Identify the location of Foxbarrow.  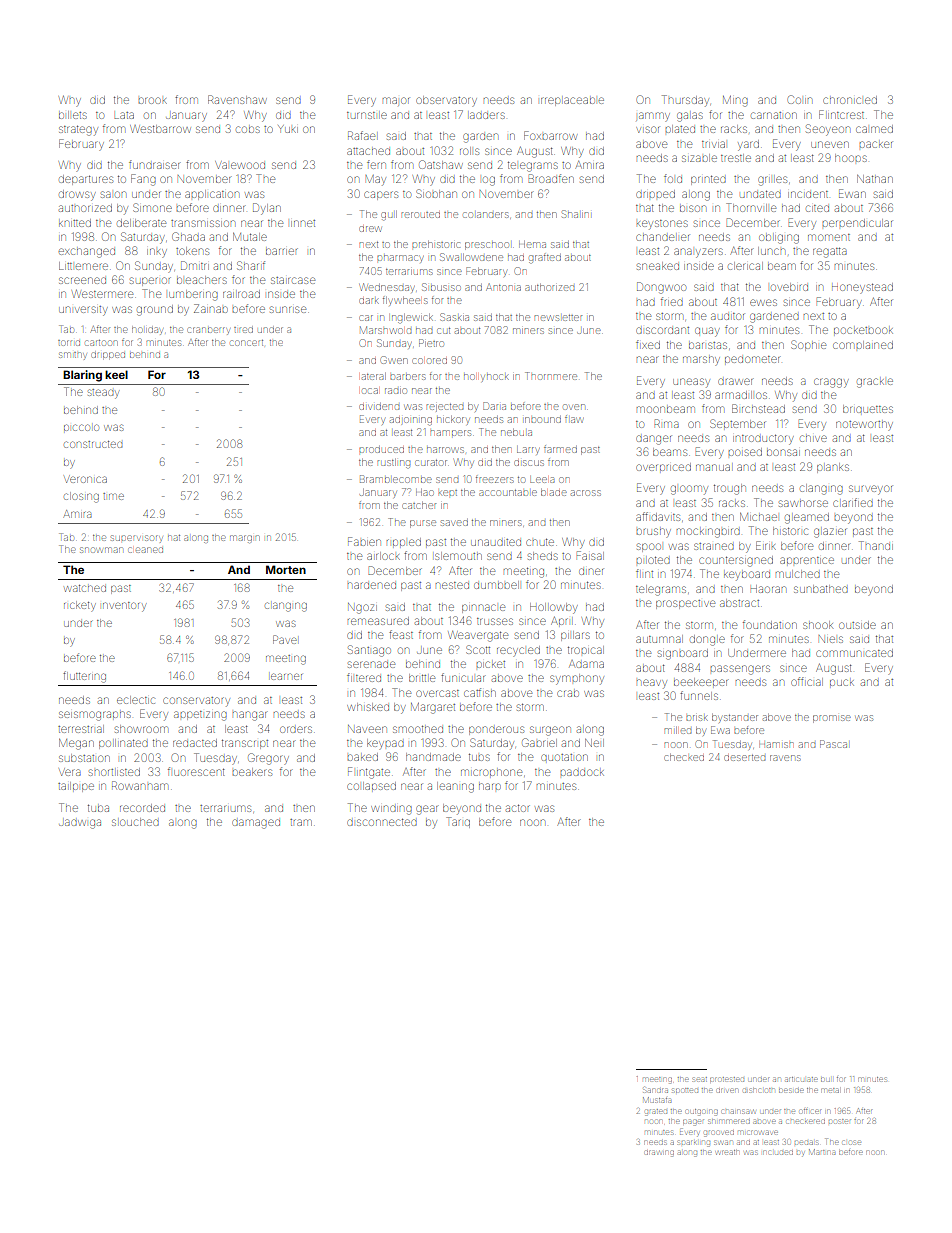
(550, 135).
